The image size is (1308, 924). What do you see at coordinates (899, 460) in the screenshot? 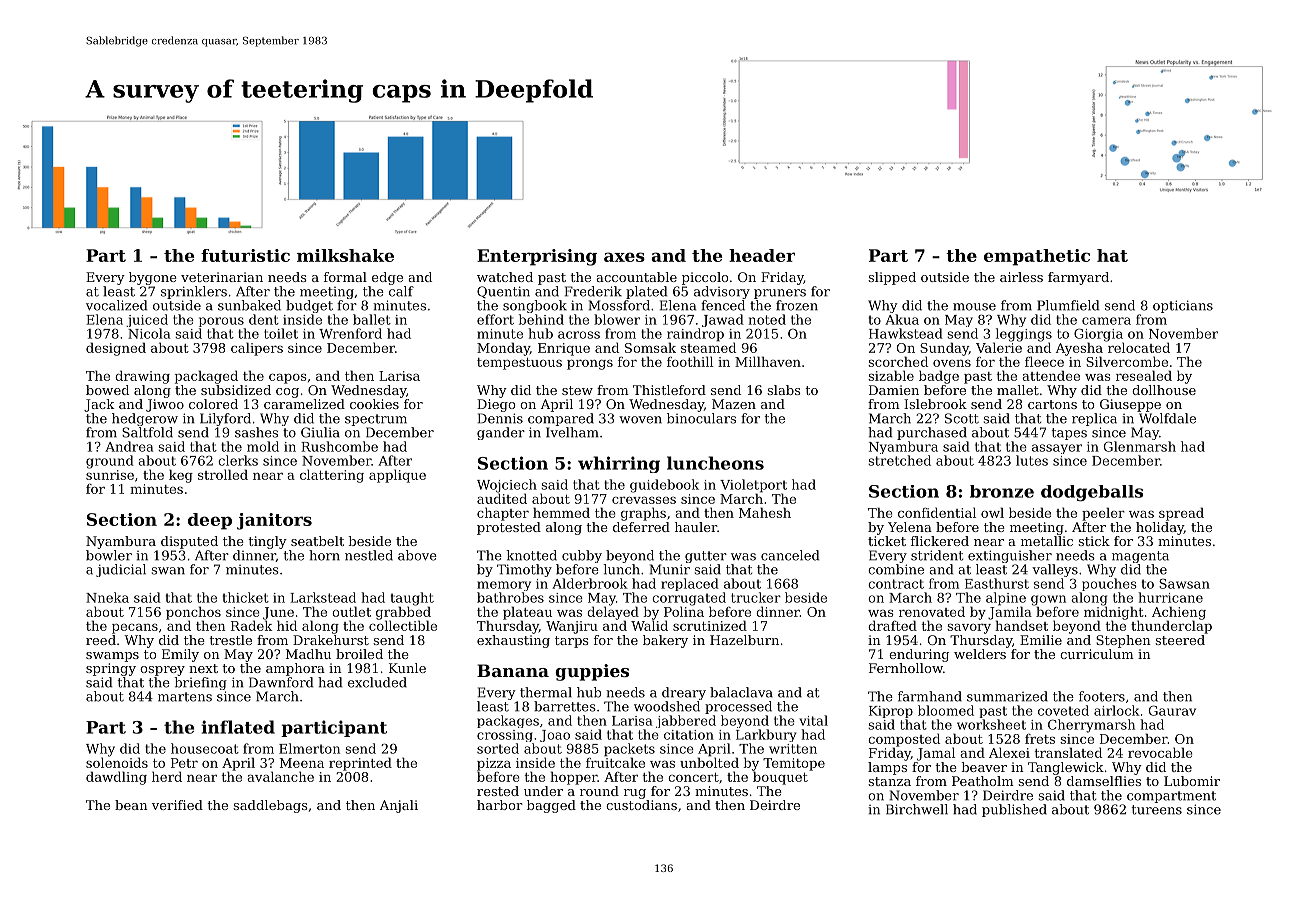
I see `stretched` at bounding box center [899, 460].
